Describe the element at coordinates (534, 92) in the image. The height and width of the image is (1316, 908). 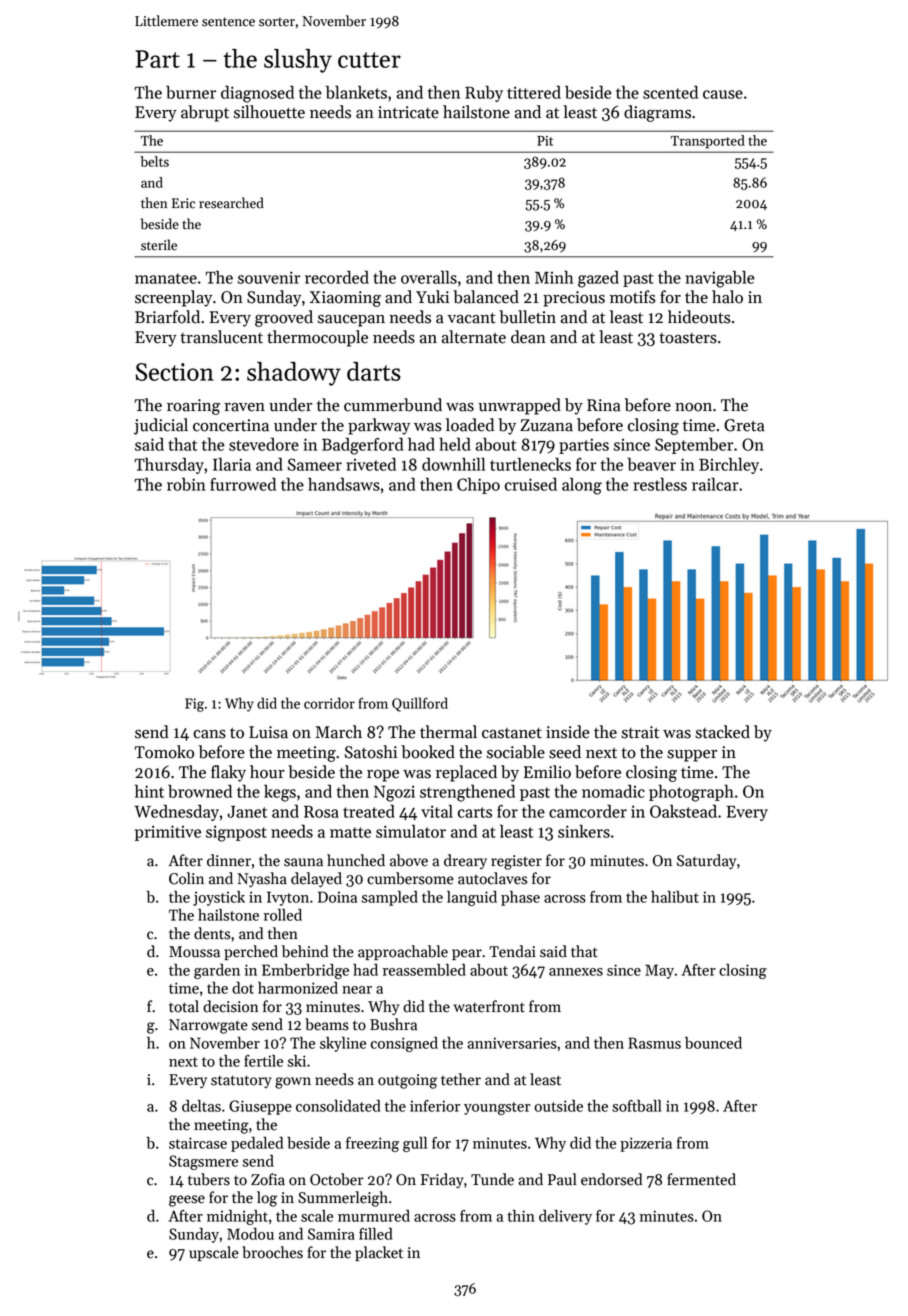
I see `tittered` at that location.
